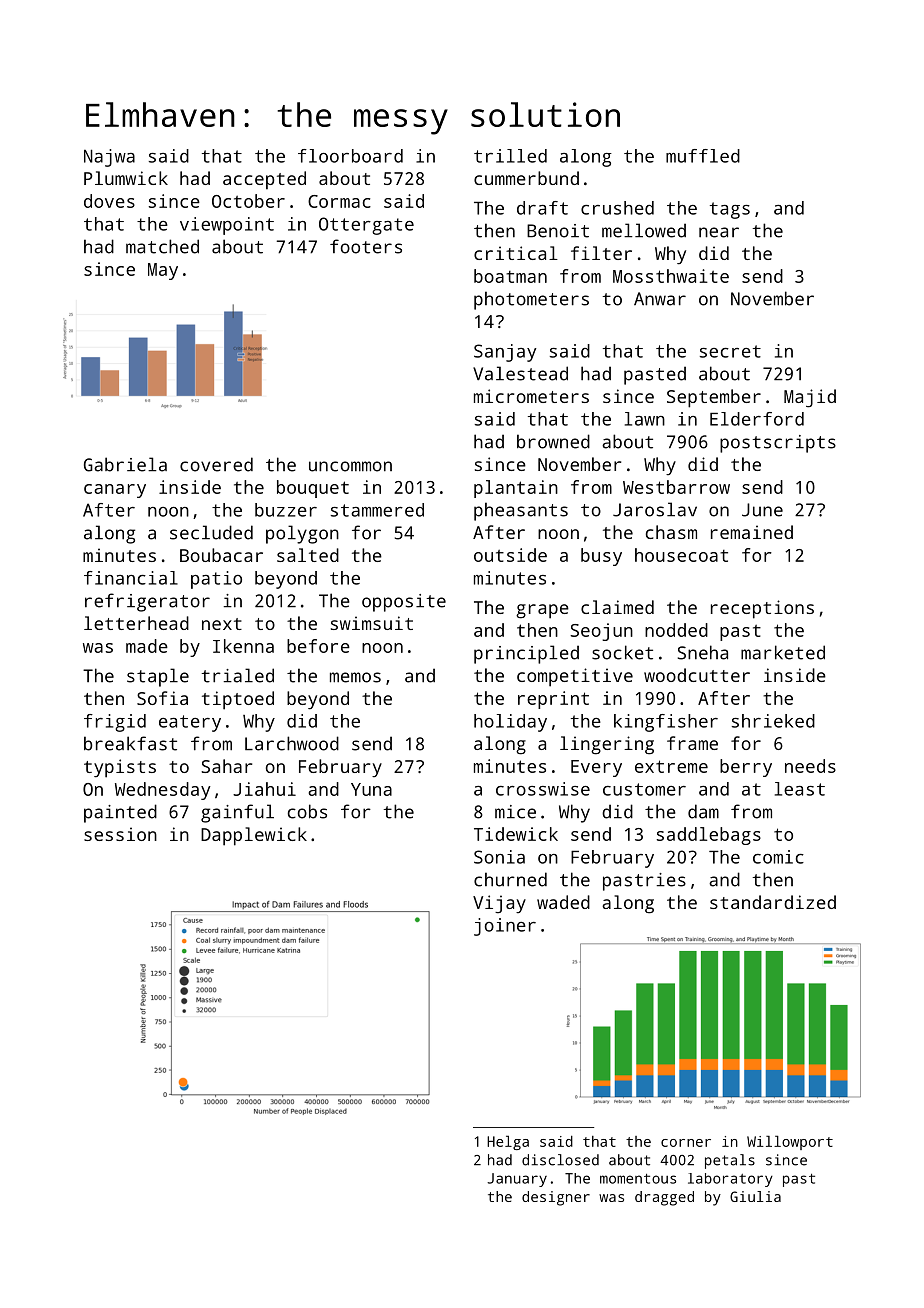 This document has height=1308, width=924. I want to click on doves, so click(109, 201).
